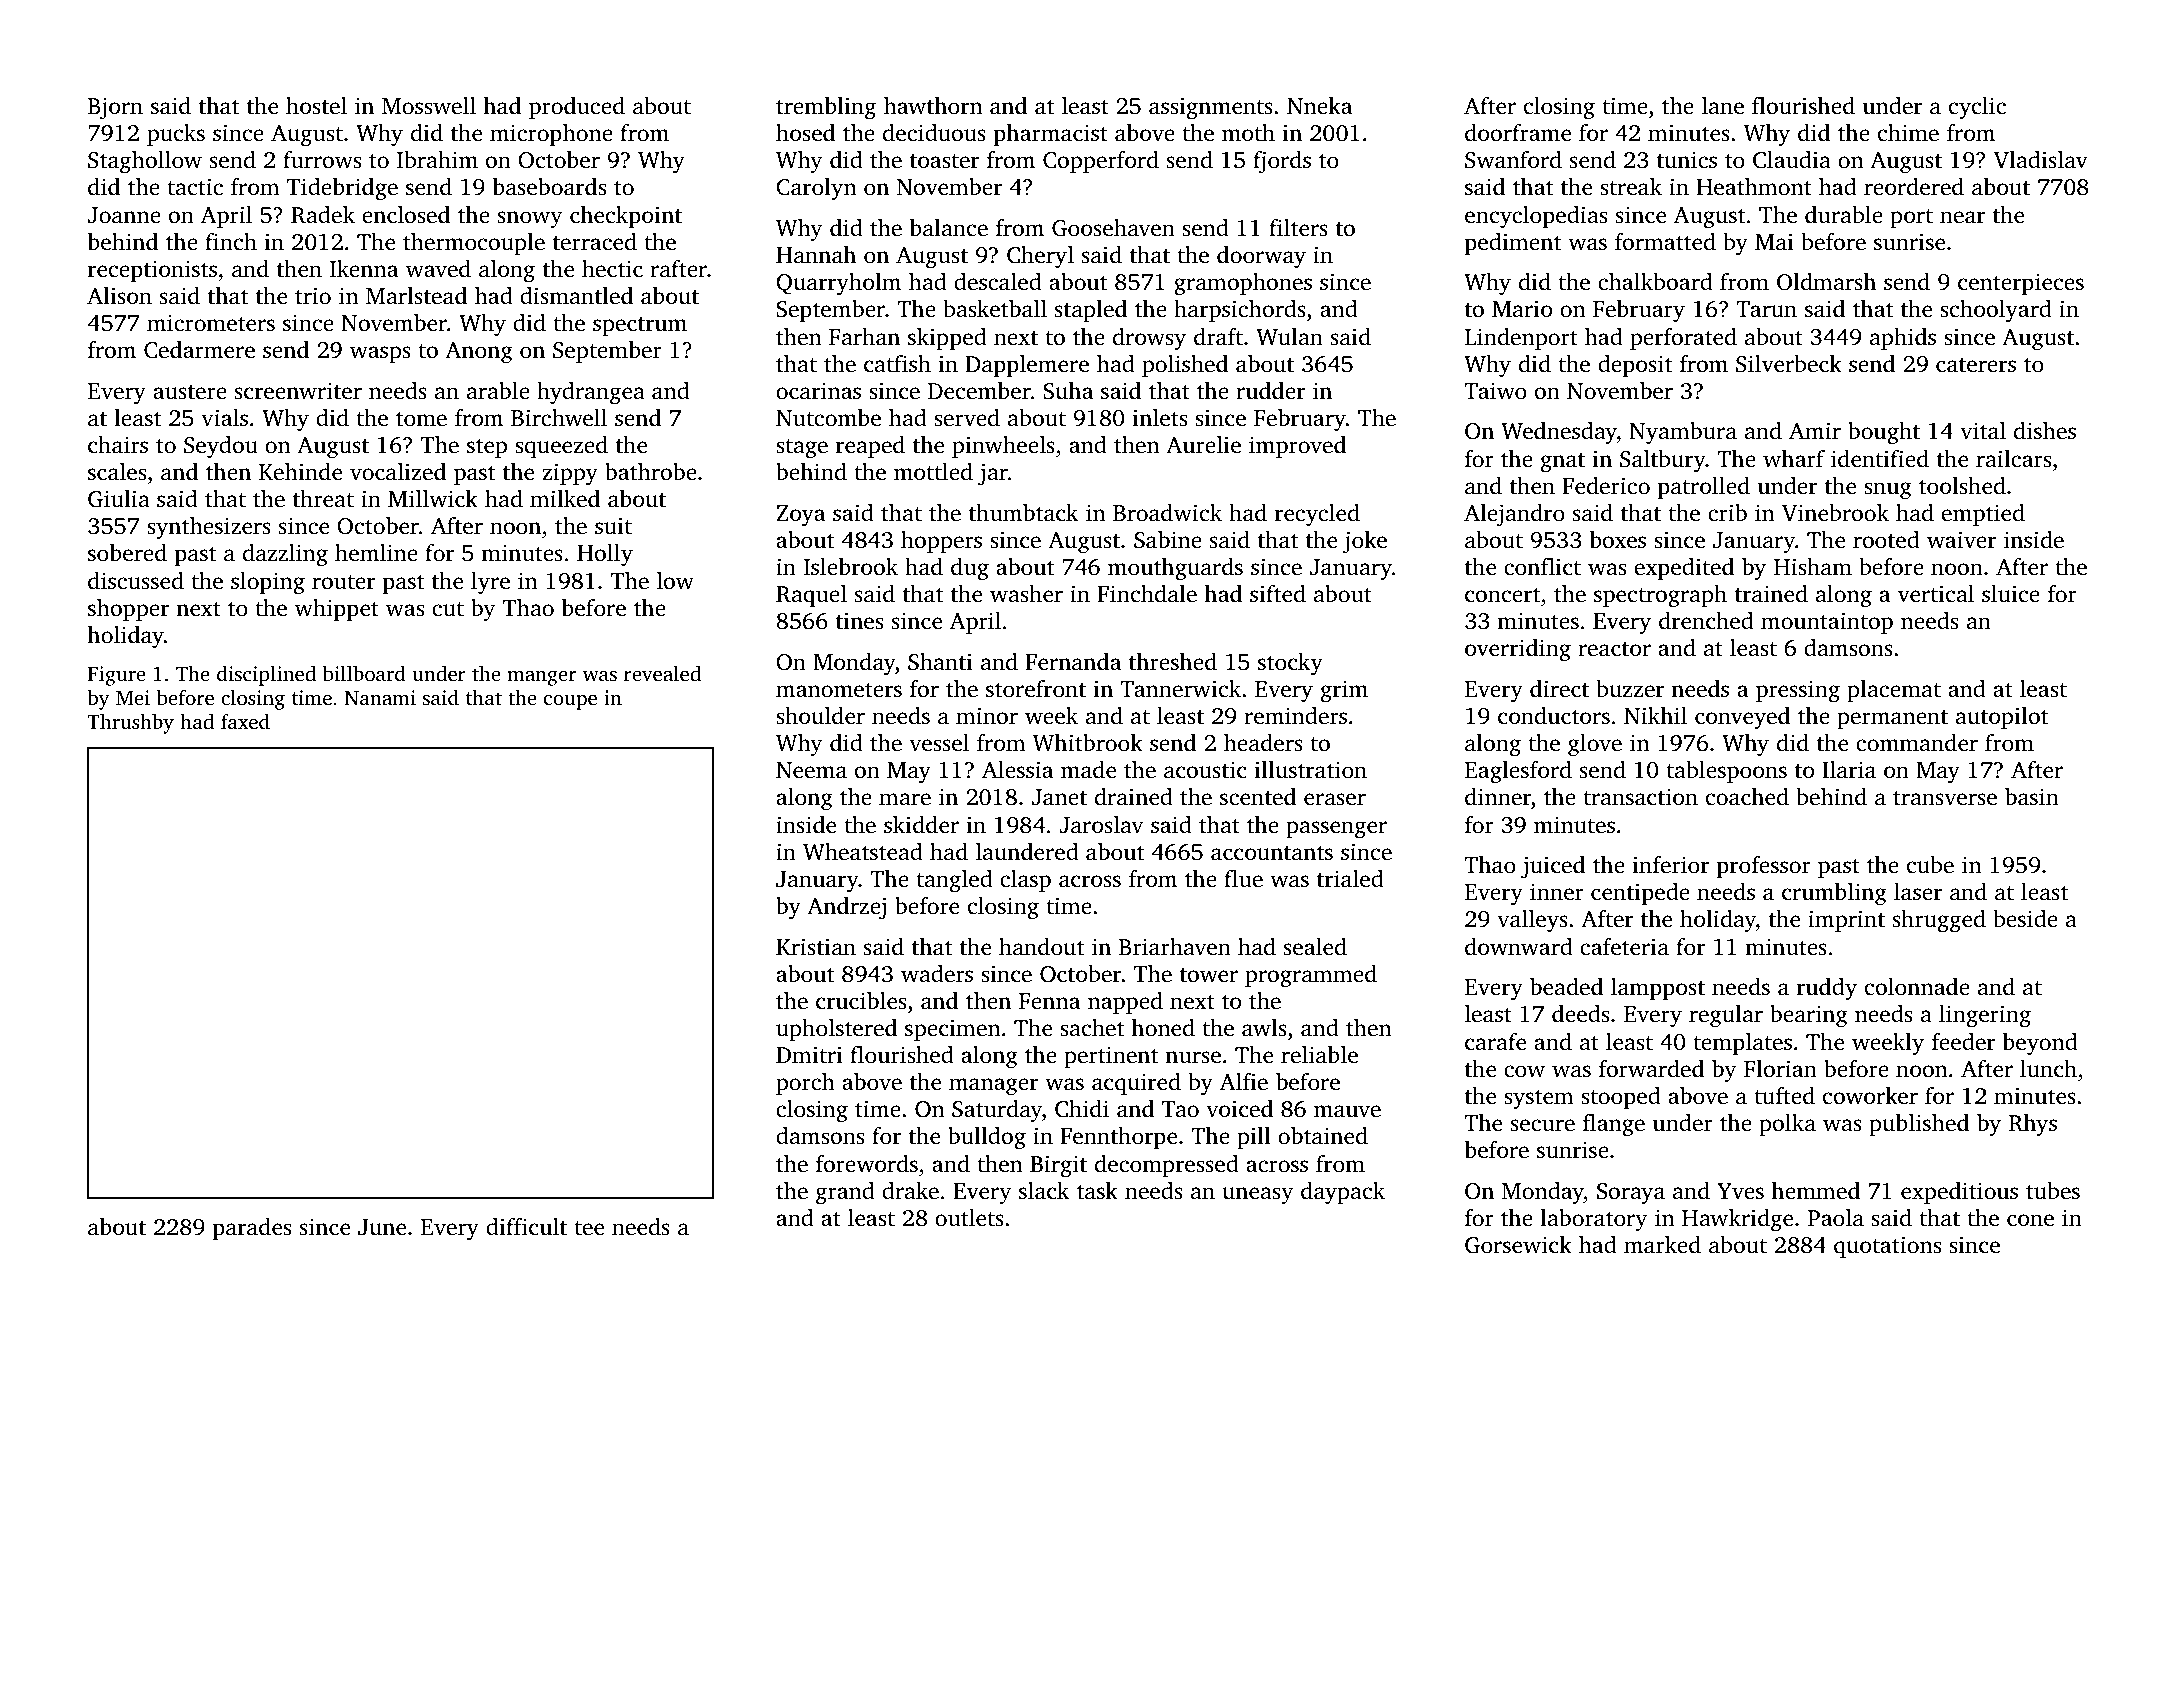 The image size is (2178, 1683). Describe the element at coordinates (1044, 1191) in the page. I see `slack` at that location.
